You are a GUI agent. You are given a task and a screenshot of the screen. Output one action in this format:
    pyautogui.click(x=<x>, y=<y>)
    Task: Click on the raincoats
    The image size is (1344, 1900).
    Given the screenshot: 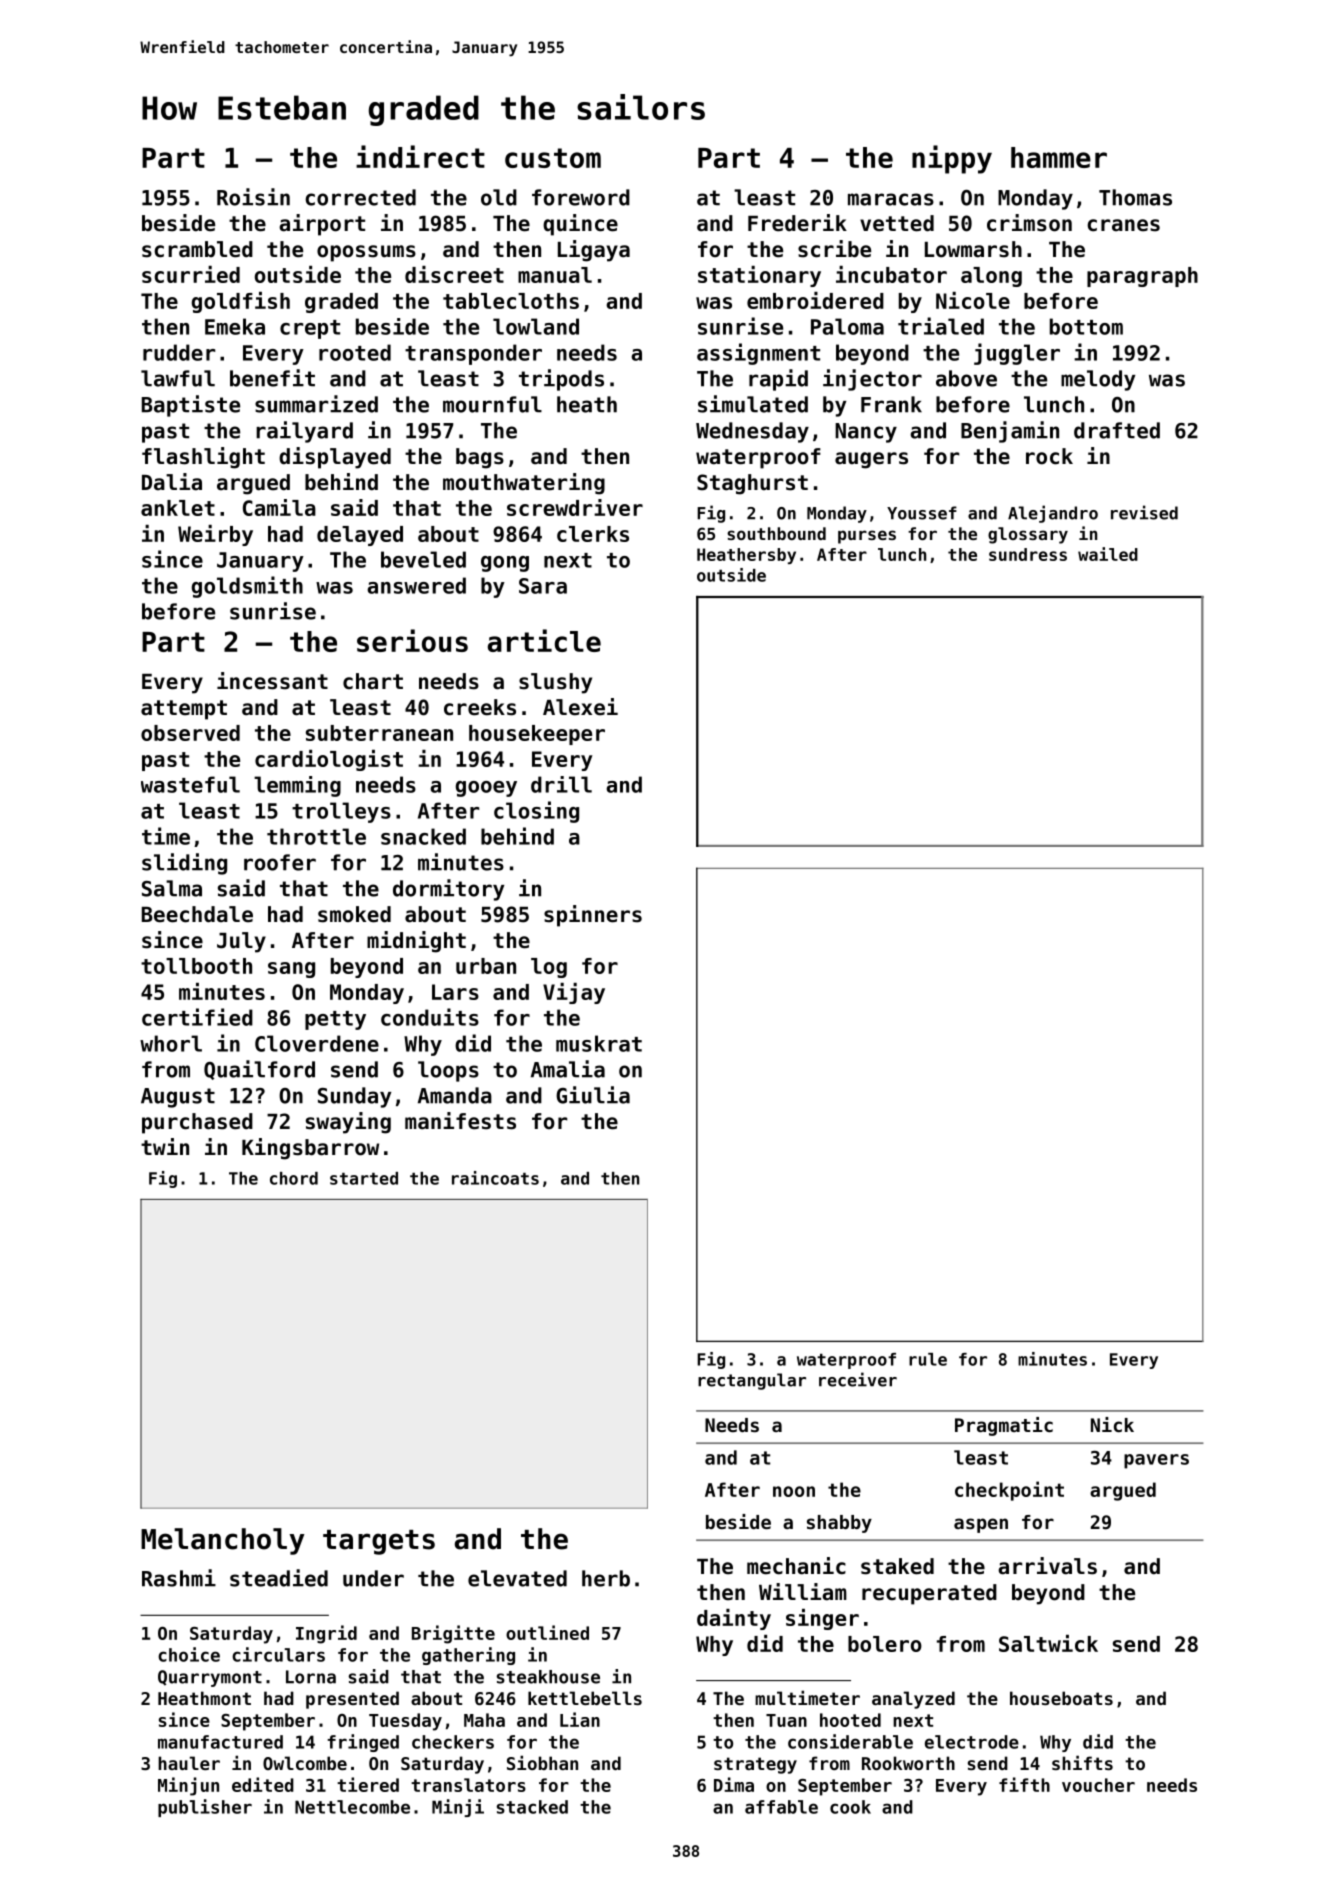 What is the action you would take?
    pyautogui.click(x=495, y=1178)
